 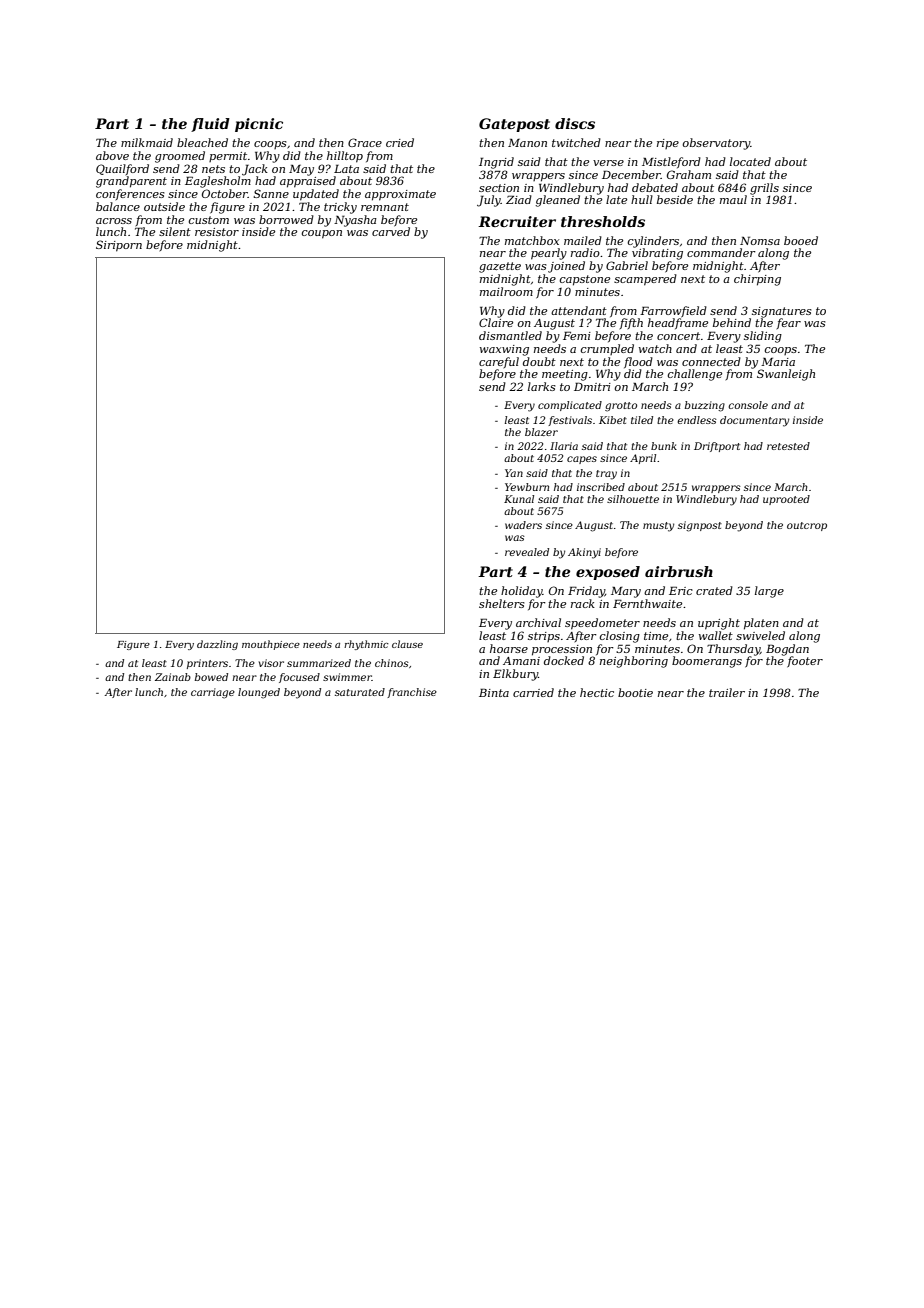 I want to click on pearly, so click(x=549, y=254).
